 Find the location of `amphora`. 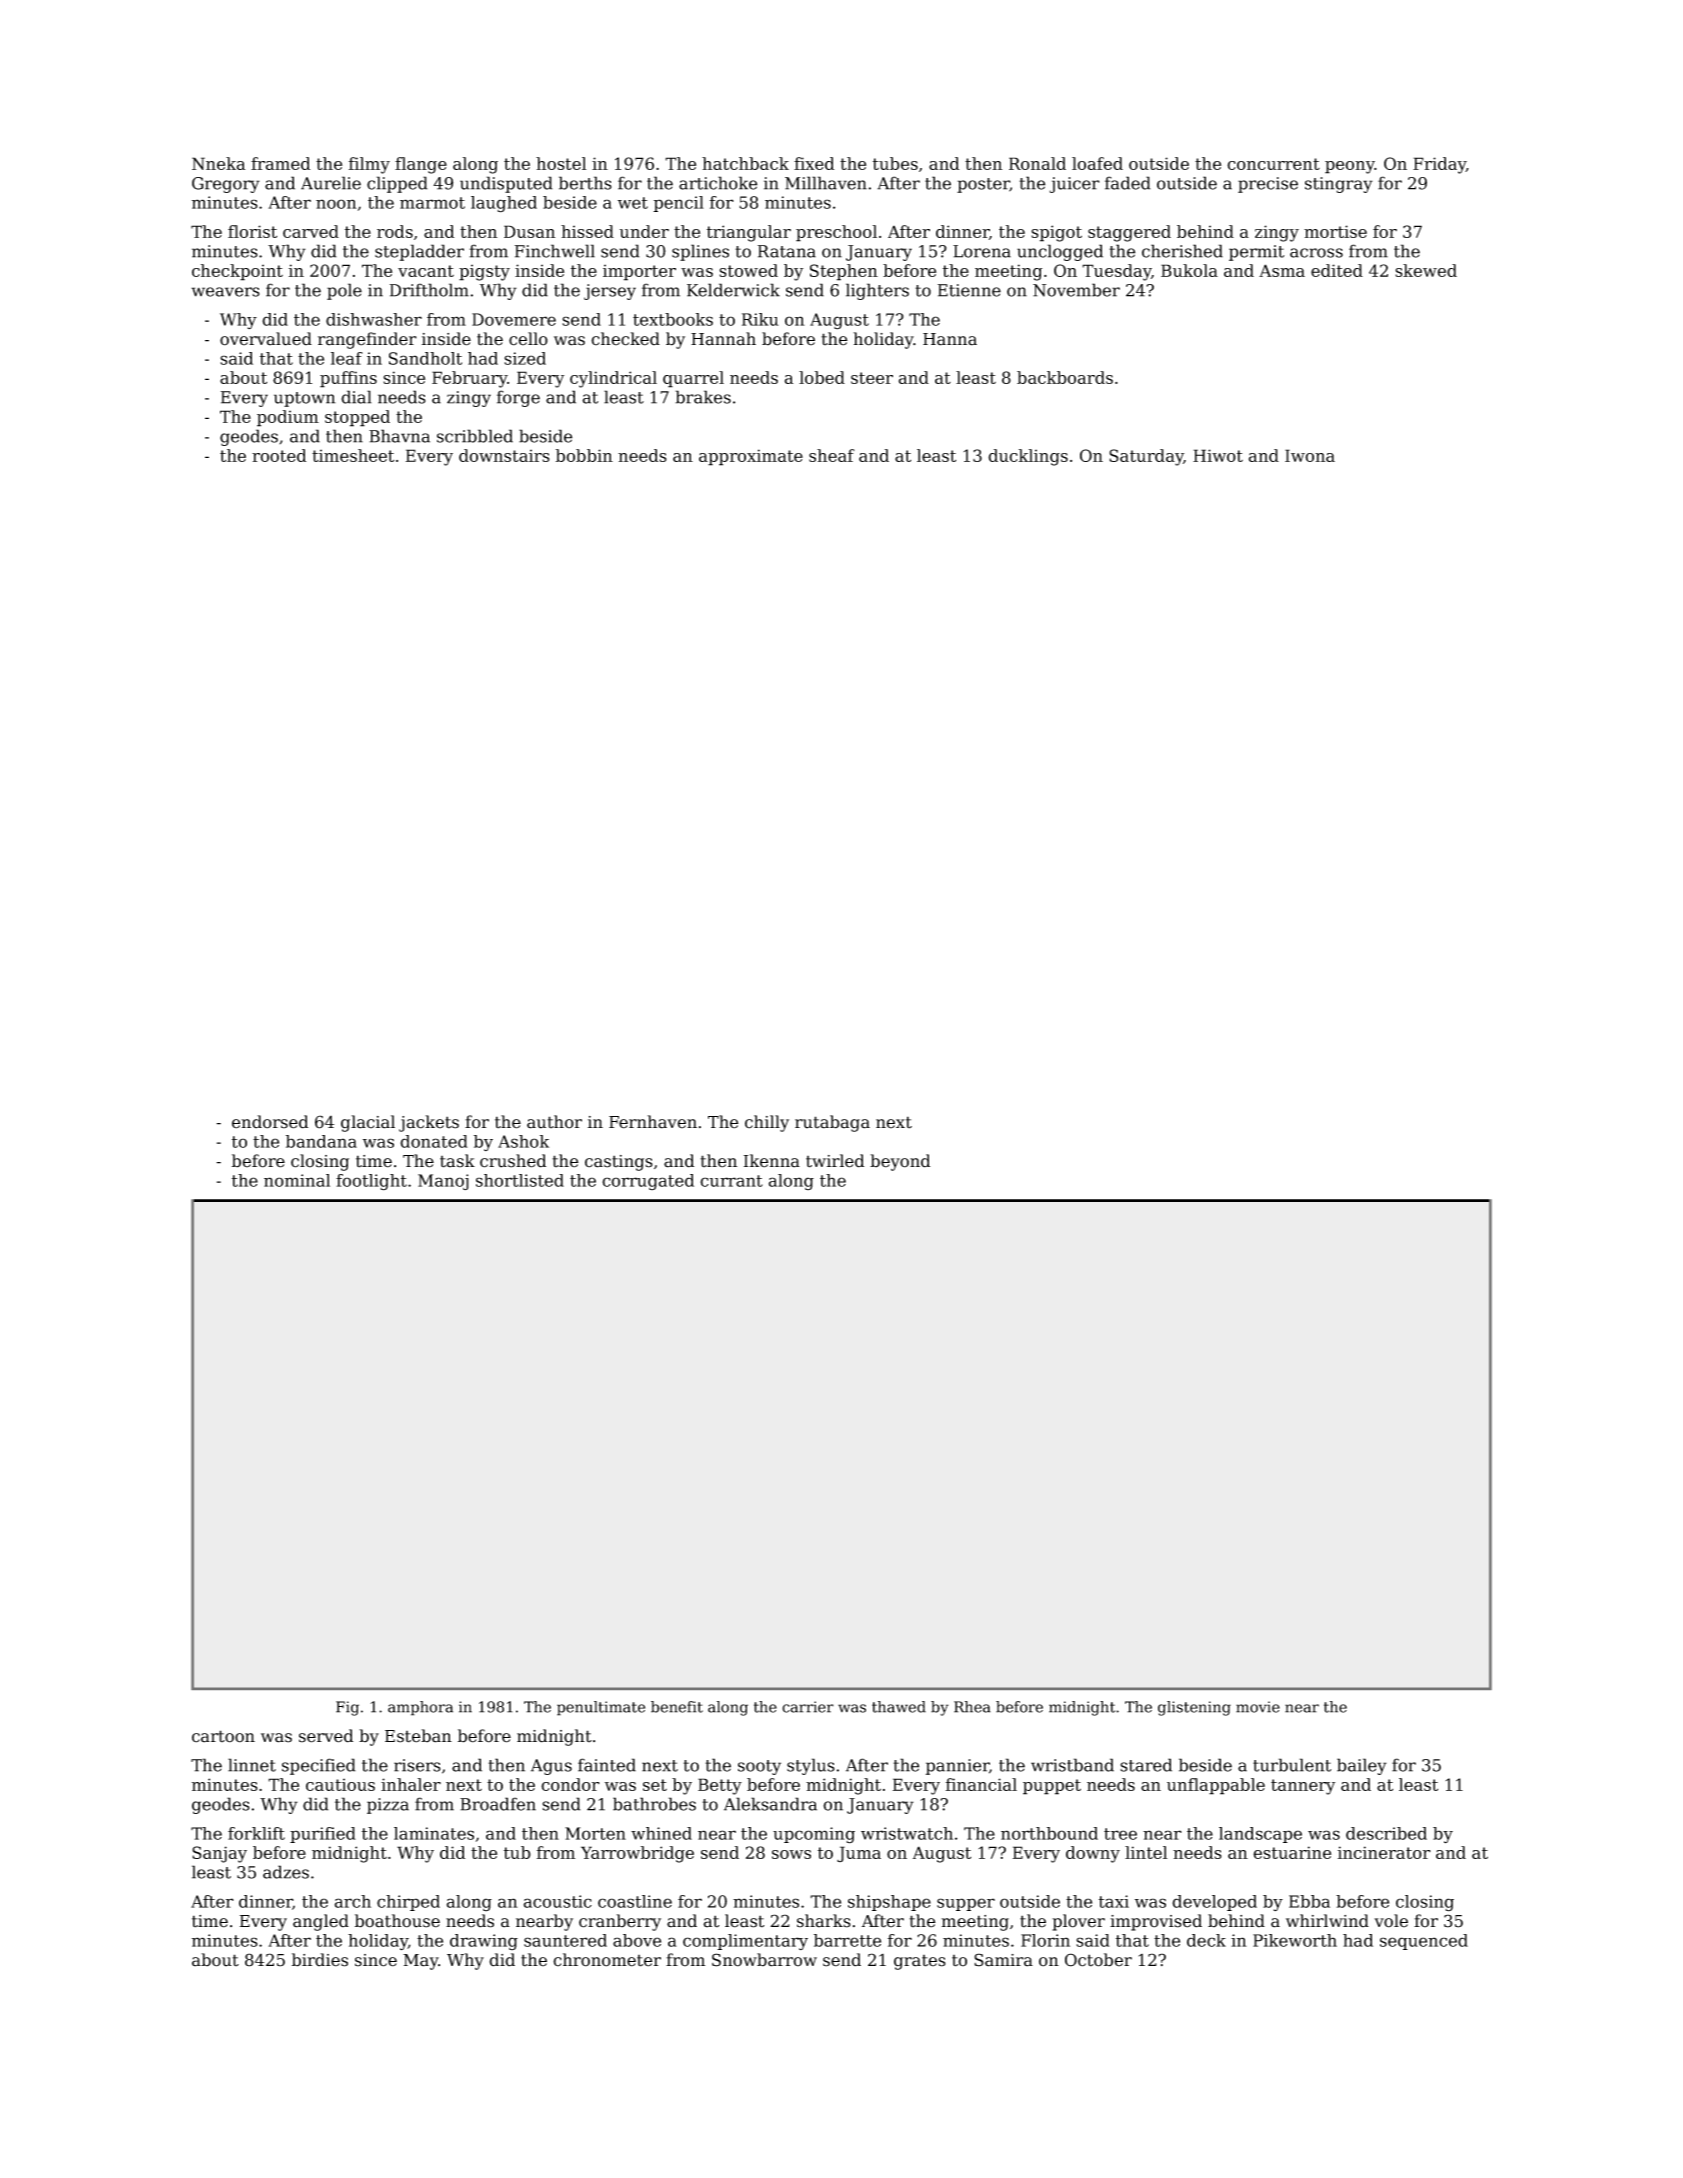

amphora is located at coordinates (420, 1708).
